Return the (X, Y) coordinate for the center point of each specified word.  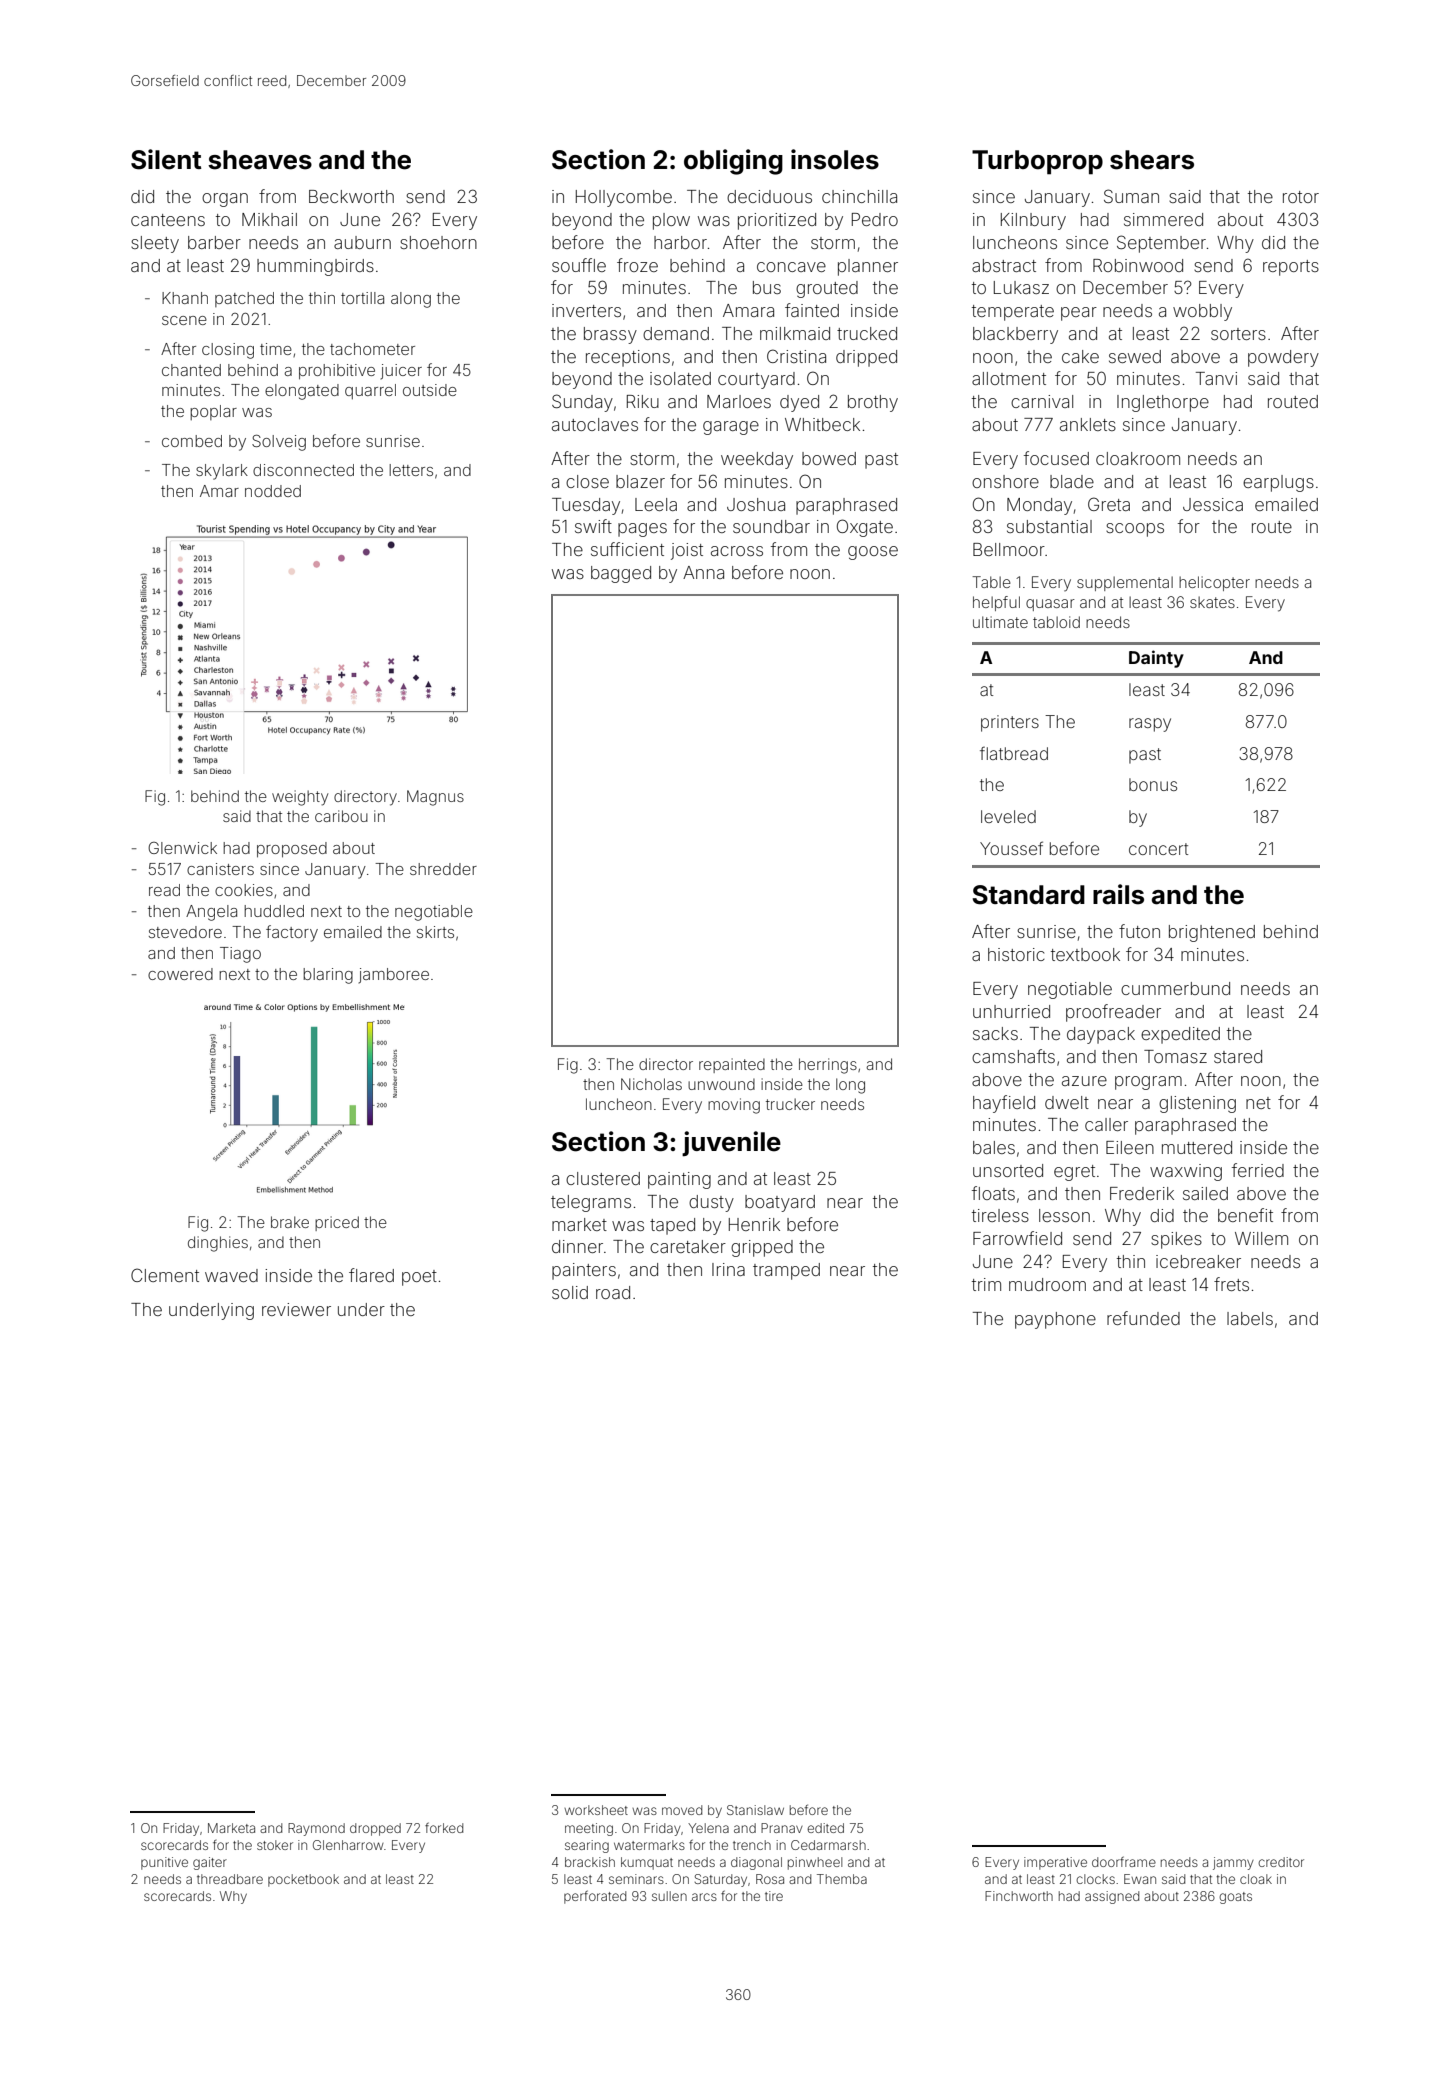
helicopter (1214, 583)
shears (1152, 160)
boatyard (780, 1203)
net (1258, 1103)
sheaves (260, 160)
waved (231, 1275)
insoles (835, 159)
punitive (164, 1863)
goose (873, 553)
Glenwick (182, 848)
